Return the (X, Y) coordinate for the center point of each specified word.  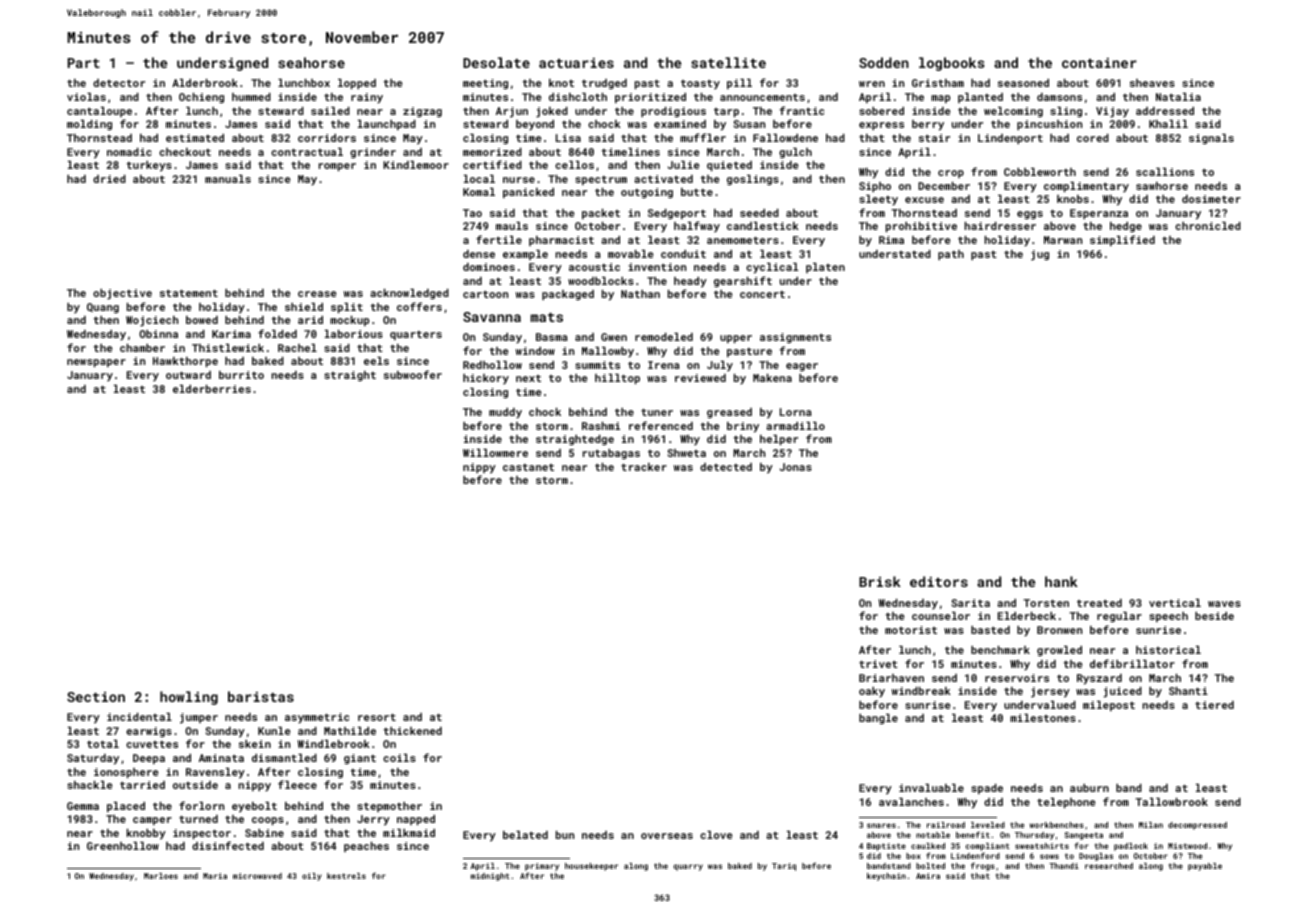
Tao (472, 213)
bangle (878, 719)
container (1099, 63)
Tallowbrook (1171, 802)
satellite (728, 62)
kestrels (346, 876)
